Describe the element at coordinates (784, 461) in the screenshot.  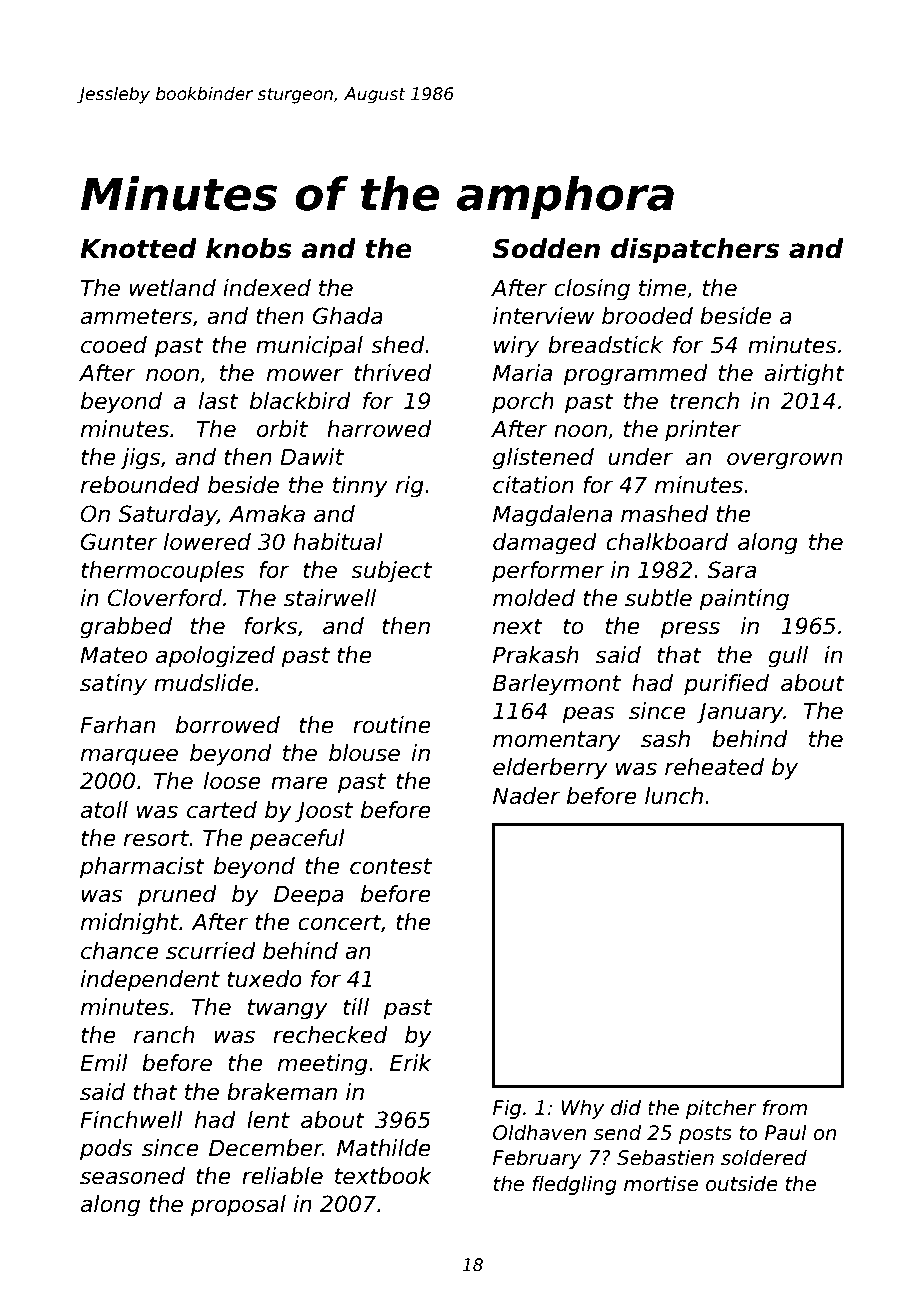
I see `overgrown` at that location.
